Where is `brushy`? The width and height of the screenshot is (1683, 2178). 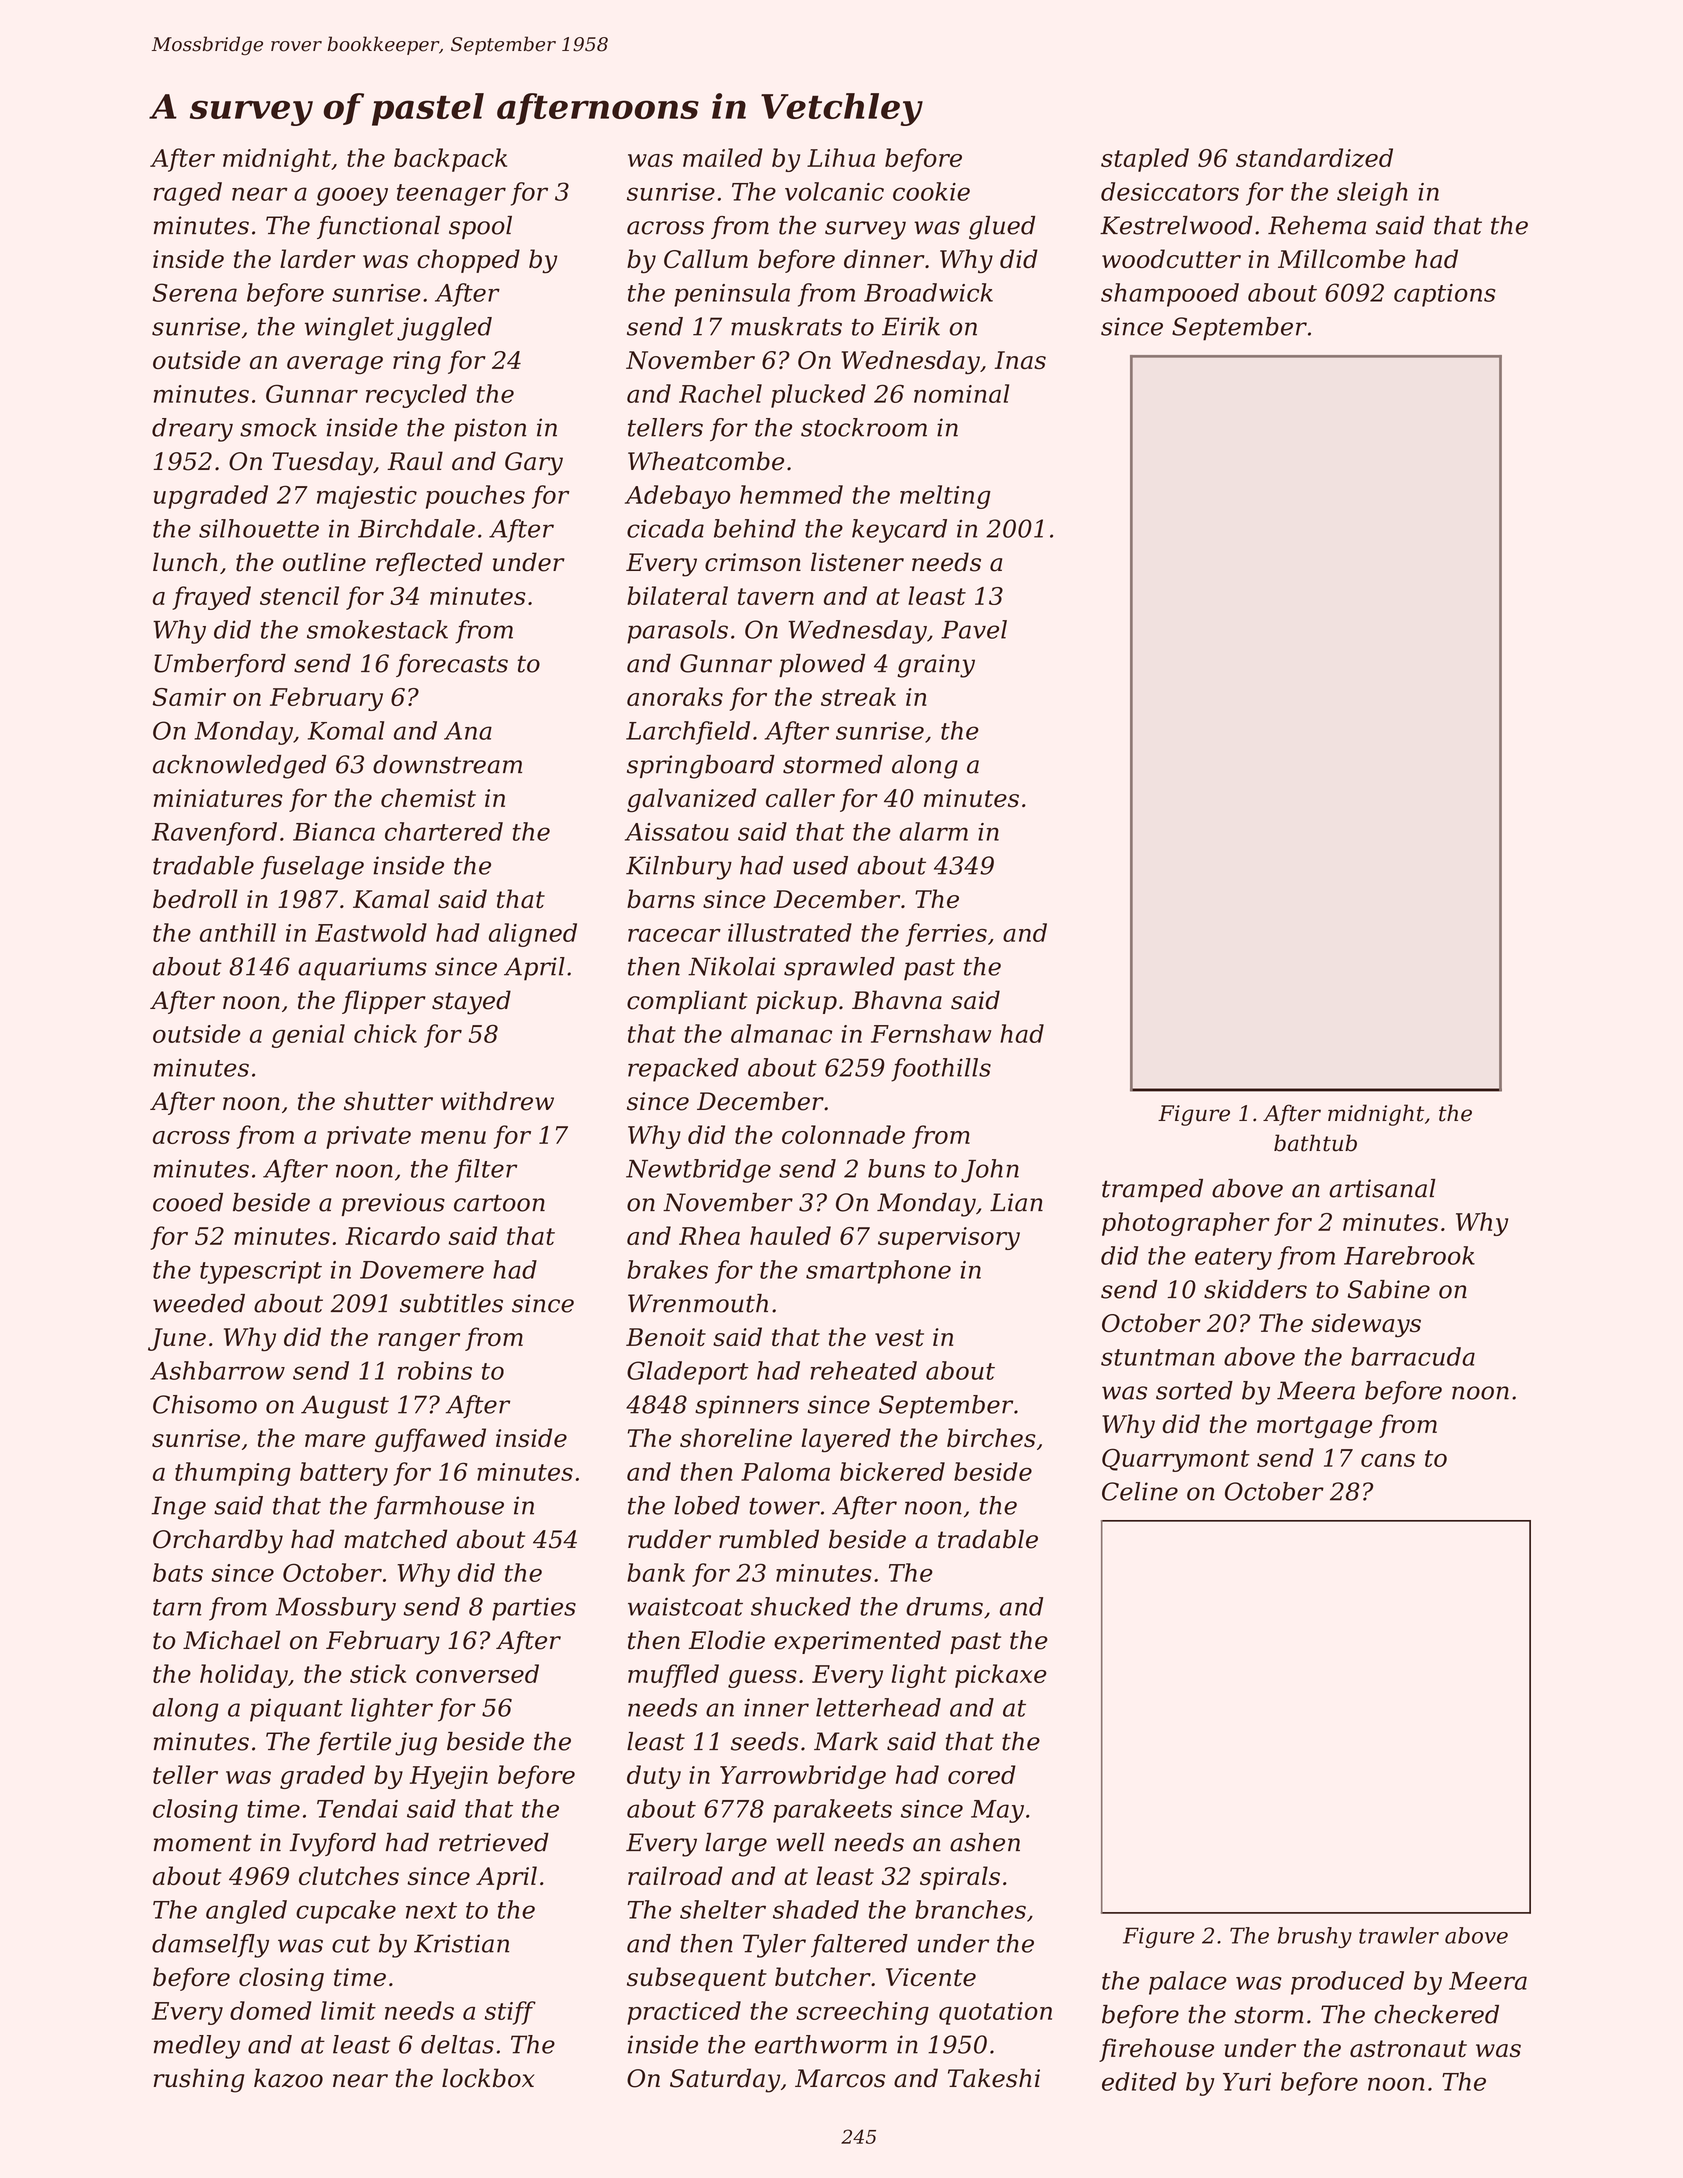 brushy is located at coordinates (1315, 1937).
